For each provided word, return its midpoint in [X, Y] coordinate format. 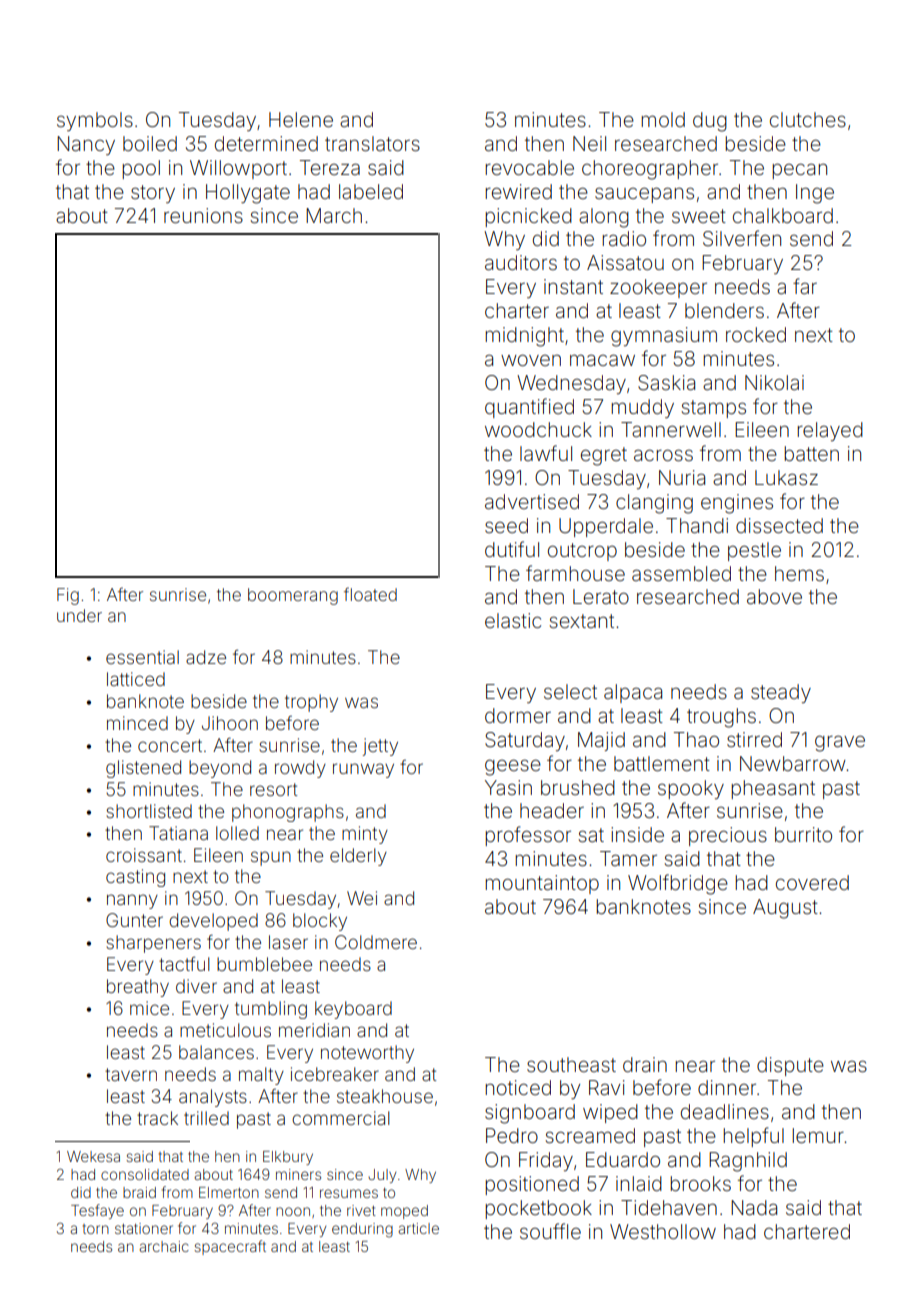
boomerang [293, 596]
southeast [571, 1064]
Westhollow [663, 1231]
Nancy [86, 145]
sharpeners [153, 944]
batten [812, 453]
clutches [808, 119]
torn [96, 1229]
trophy [311, 703]
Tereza [330, 167]
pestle [754, 551]
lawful [546, 453]
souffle [550, 1231]
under [79, 615]
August [785, 909]
